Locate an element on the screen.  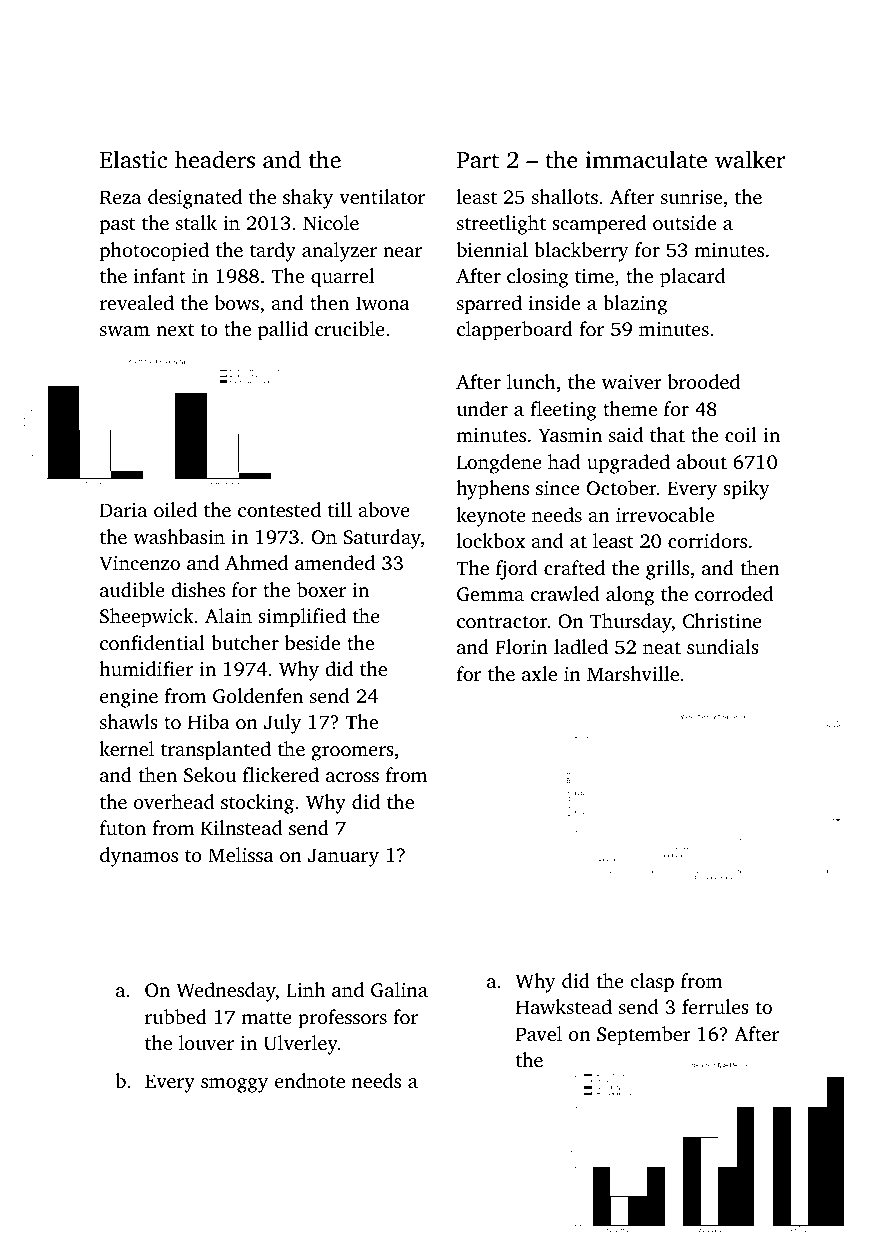
smoggy is located at coordinates (234, 1085).
